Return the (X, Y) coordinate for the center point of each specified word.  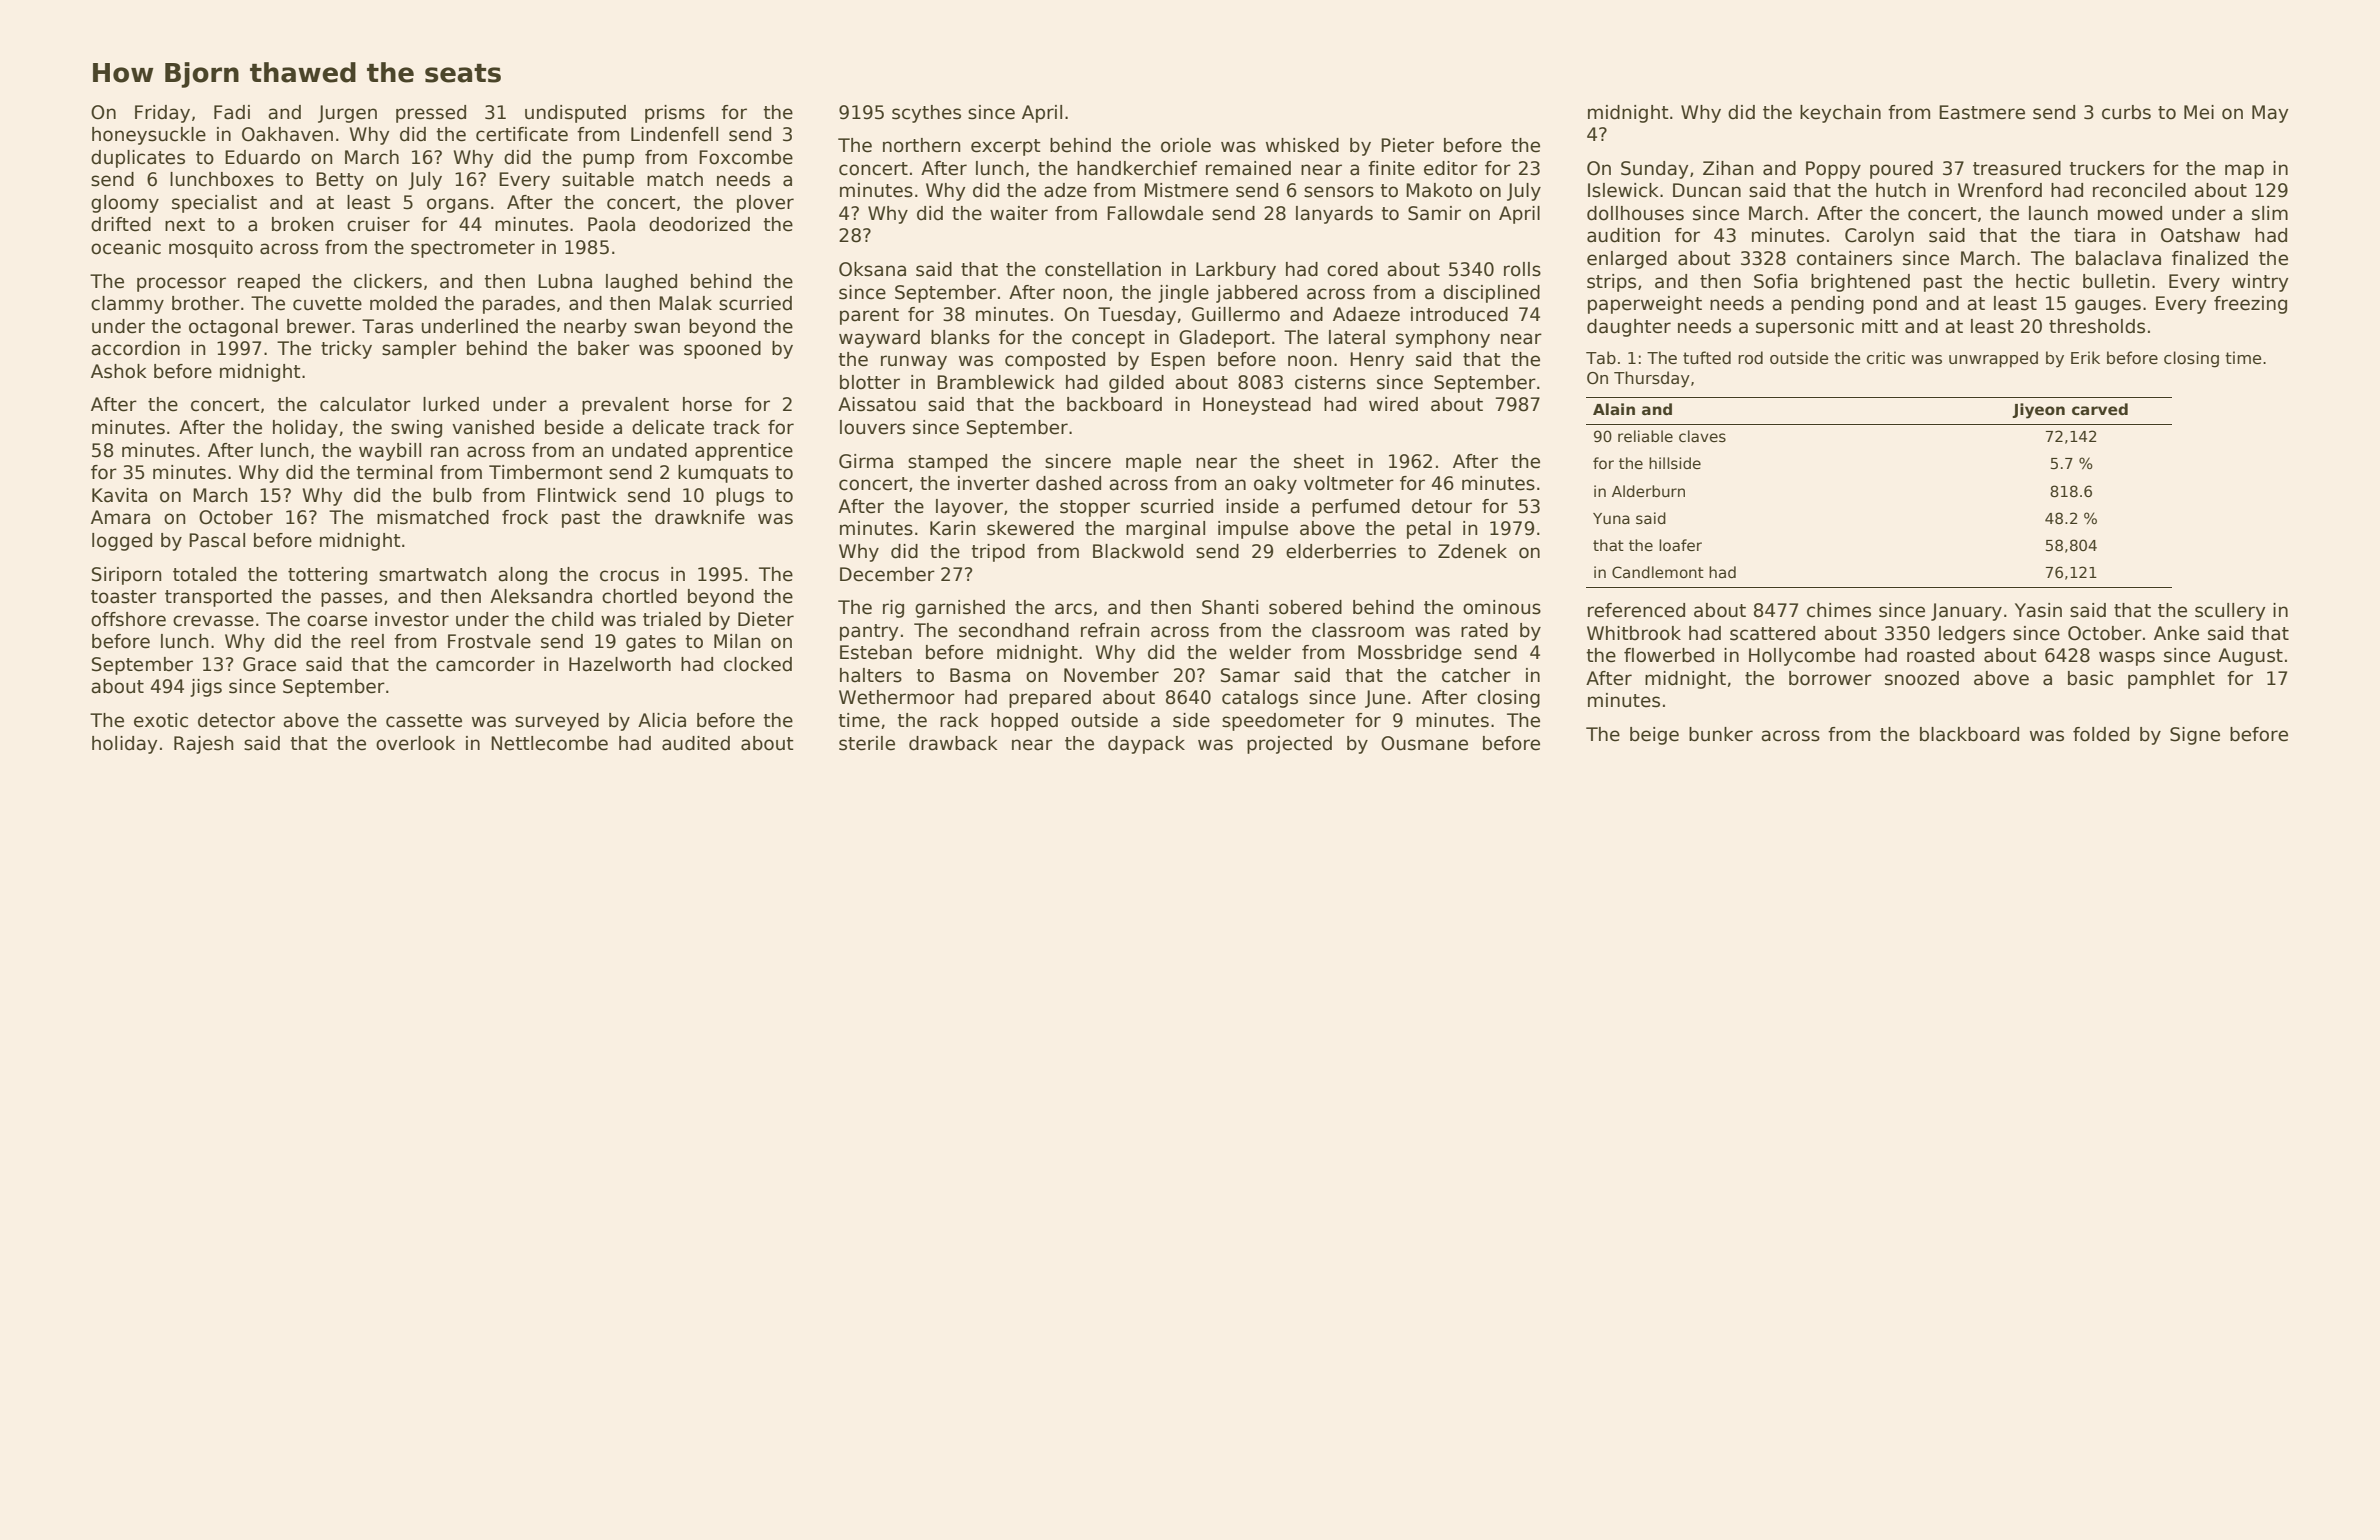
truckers (2107, 168)
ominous (1502, 607)
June (1385, 699)
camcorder (485, 664)
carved (2100, 409)
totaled (204, 574)
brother (206, 303)
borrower (1830, 678)
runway (914, 362)
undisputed (575, 114)
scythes (926, 114)
